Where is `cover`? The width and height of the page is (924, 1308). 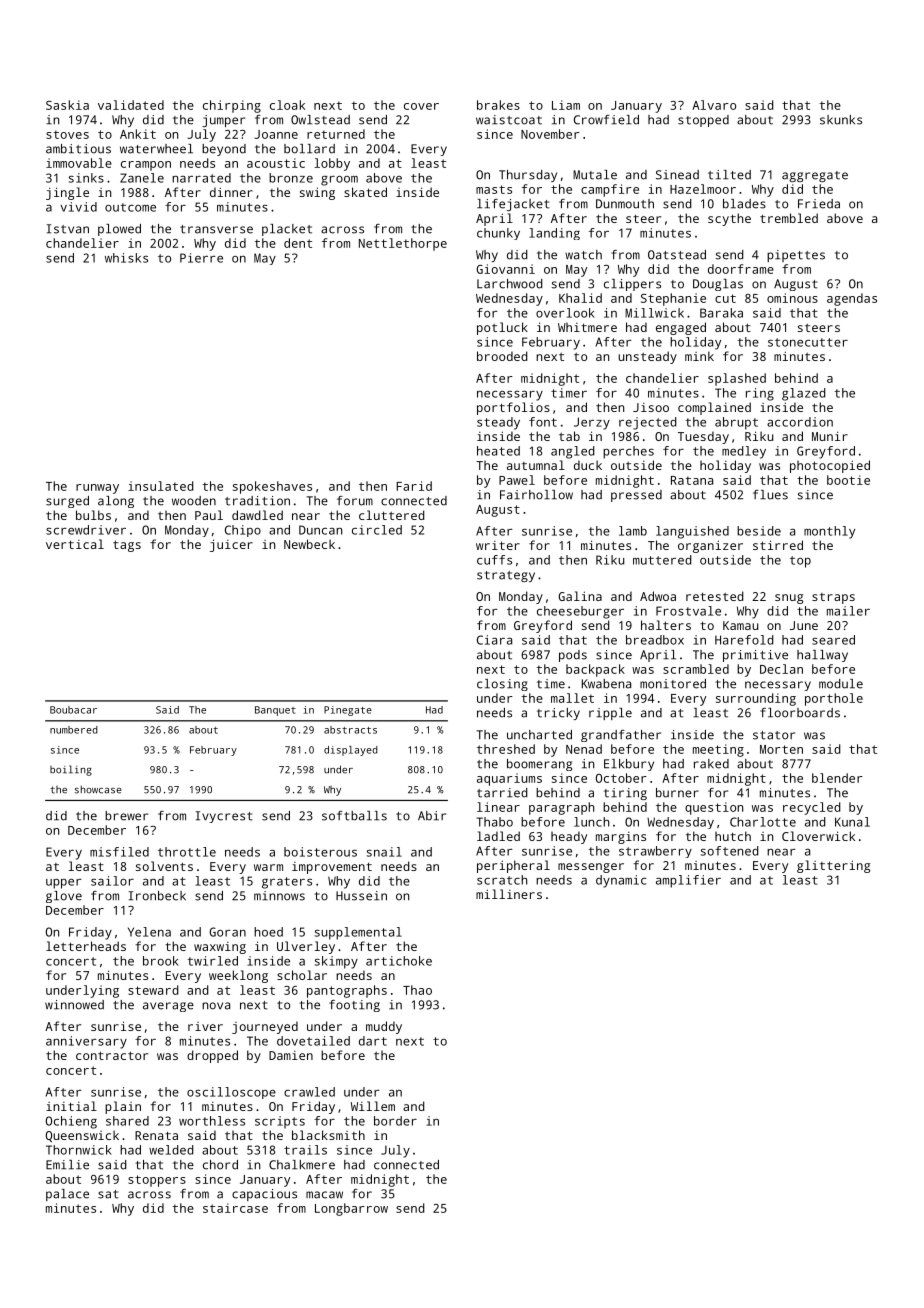 cover is located at coordinates (421, 106).
